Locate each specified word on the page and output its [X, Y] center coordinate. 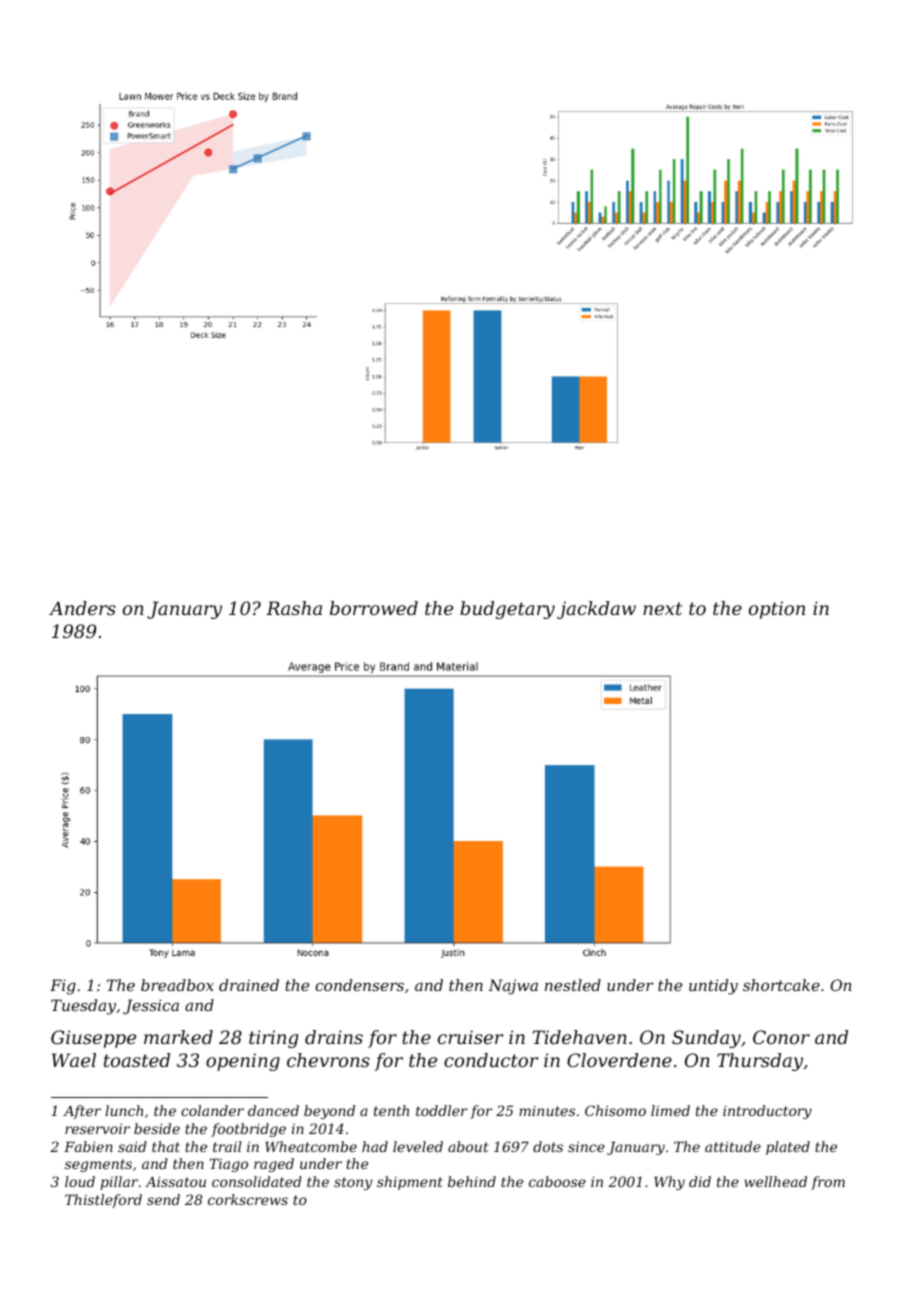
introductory [767, 1112]
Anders [82, 608]
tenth [391, 1110]
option [777, 610]
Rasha [294, 608]
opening [243, 1062]
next [662, 608]
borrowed [374, 608]
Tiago [229, 1165]
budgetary [507, 610]
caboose [557, 1181]
